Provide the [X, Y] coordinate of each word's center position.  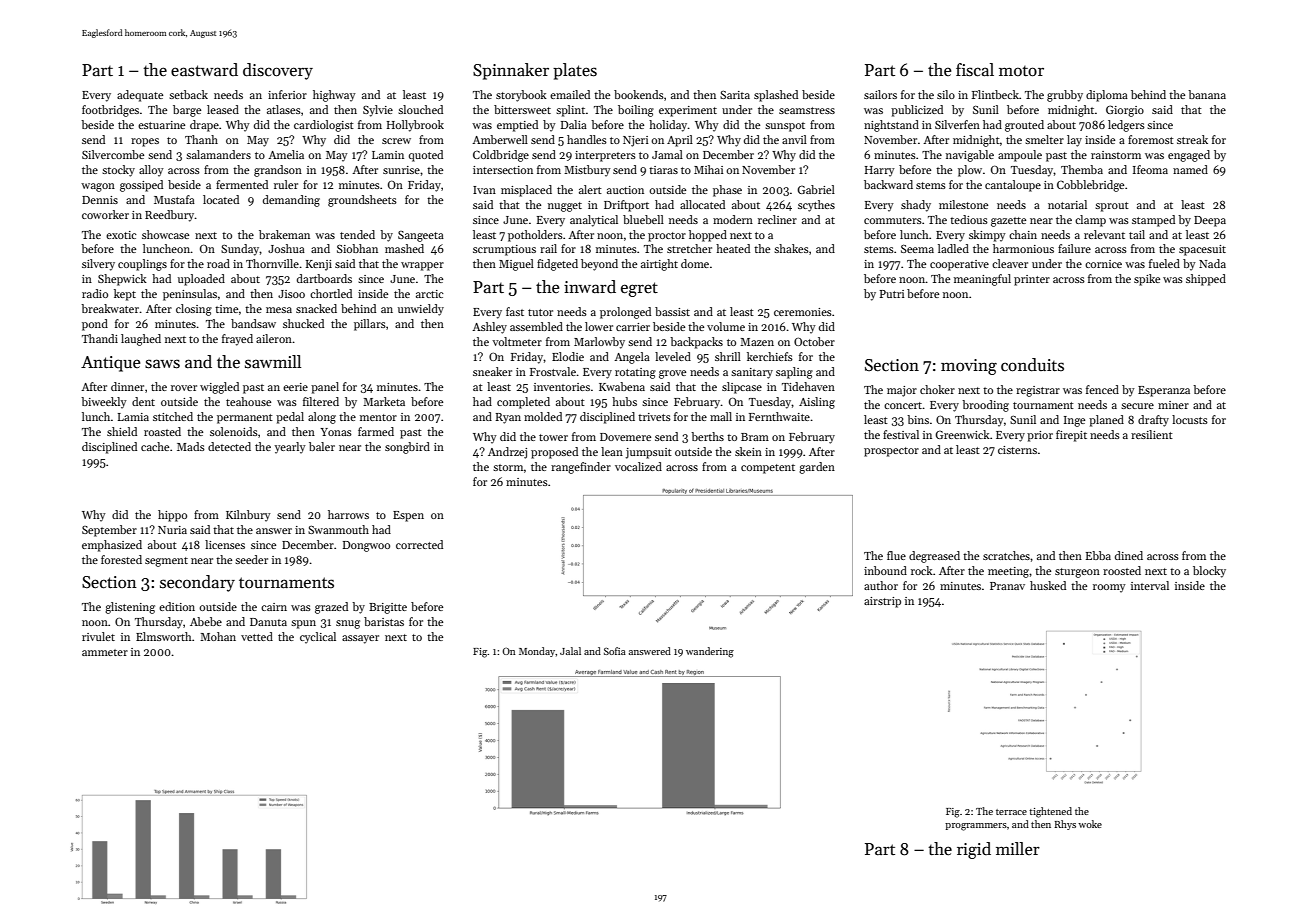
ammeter [105, 652]
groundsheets [362, 201]
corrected [419, 544]
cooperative [959, 265]
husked [1048, 585]
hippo [172, 516]
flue [896, 555]
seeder [251, 559]
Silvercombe [113, 154]
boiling [636, 111]
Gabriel [816, 189]
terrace [1011, 812]
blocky [1209, 572]
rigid [974, 850]
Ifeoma [1150, 169]
